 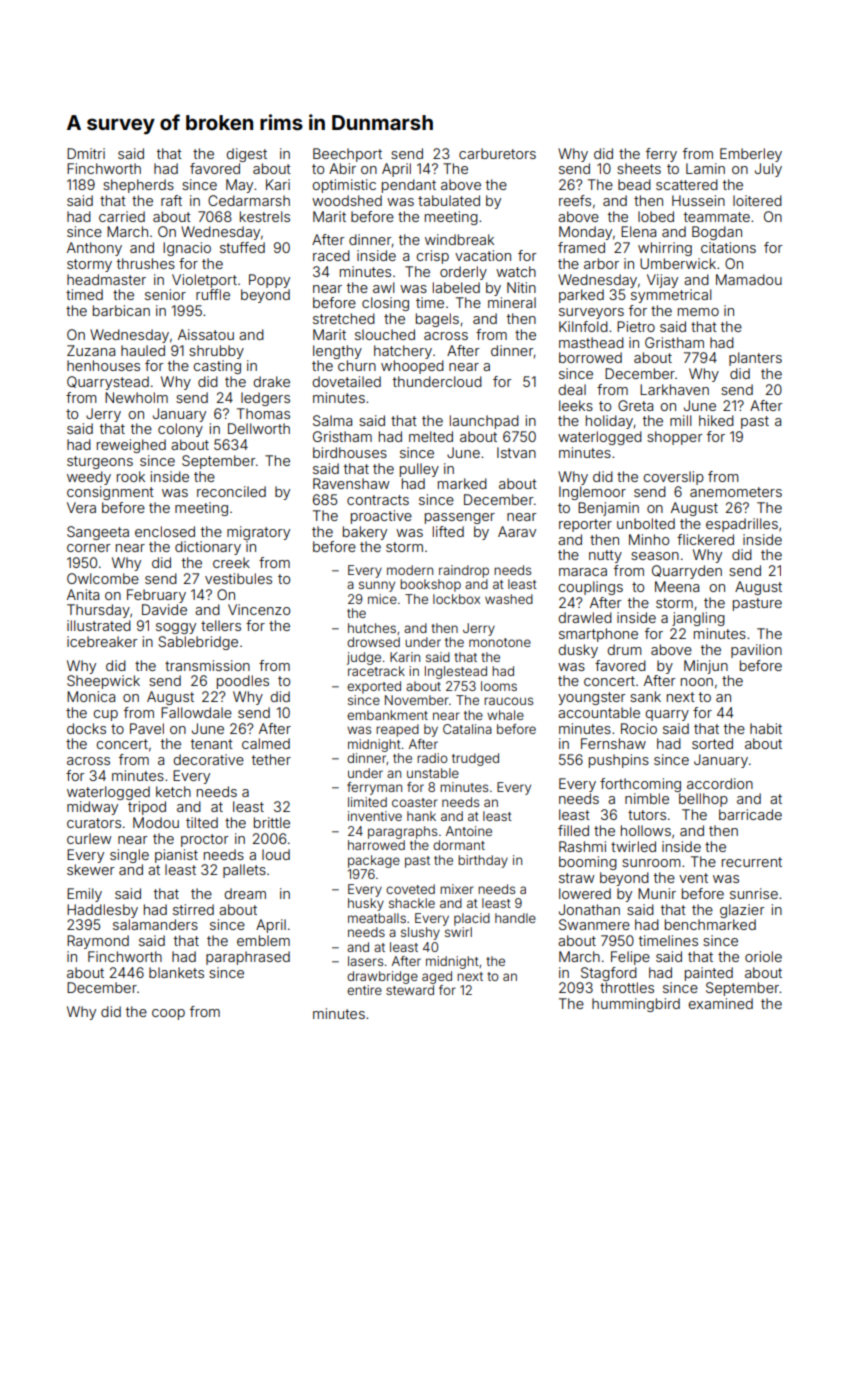 What do you see at coordinates (410, 990) in the screenshot?
I see `steward` at bounding box center [410, 990].
